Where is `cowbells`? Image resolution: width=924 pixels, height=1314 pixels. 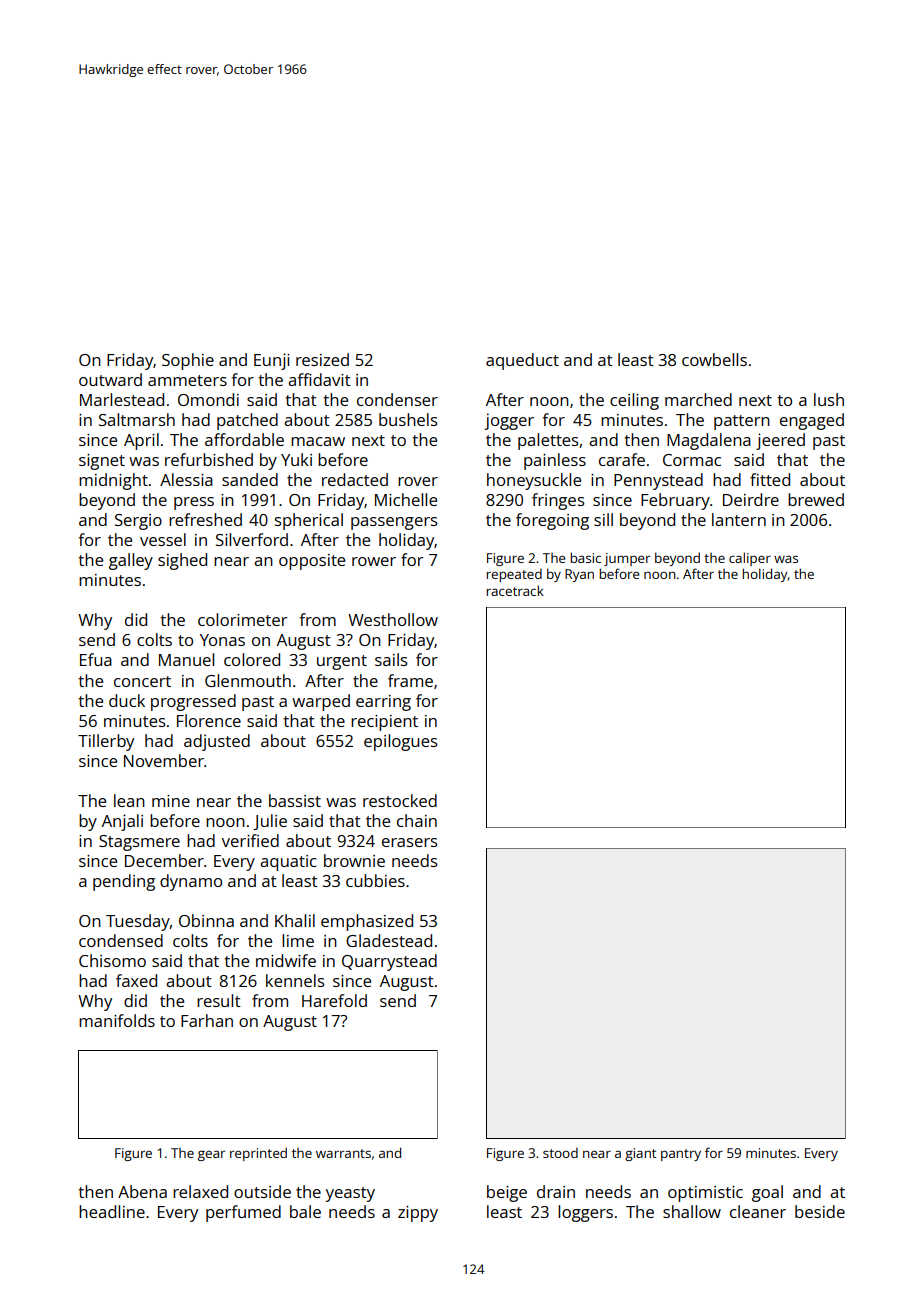 cowbells is located at coordinates (714, 359).
